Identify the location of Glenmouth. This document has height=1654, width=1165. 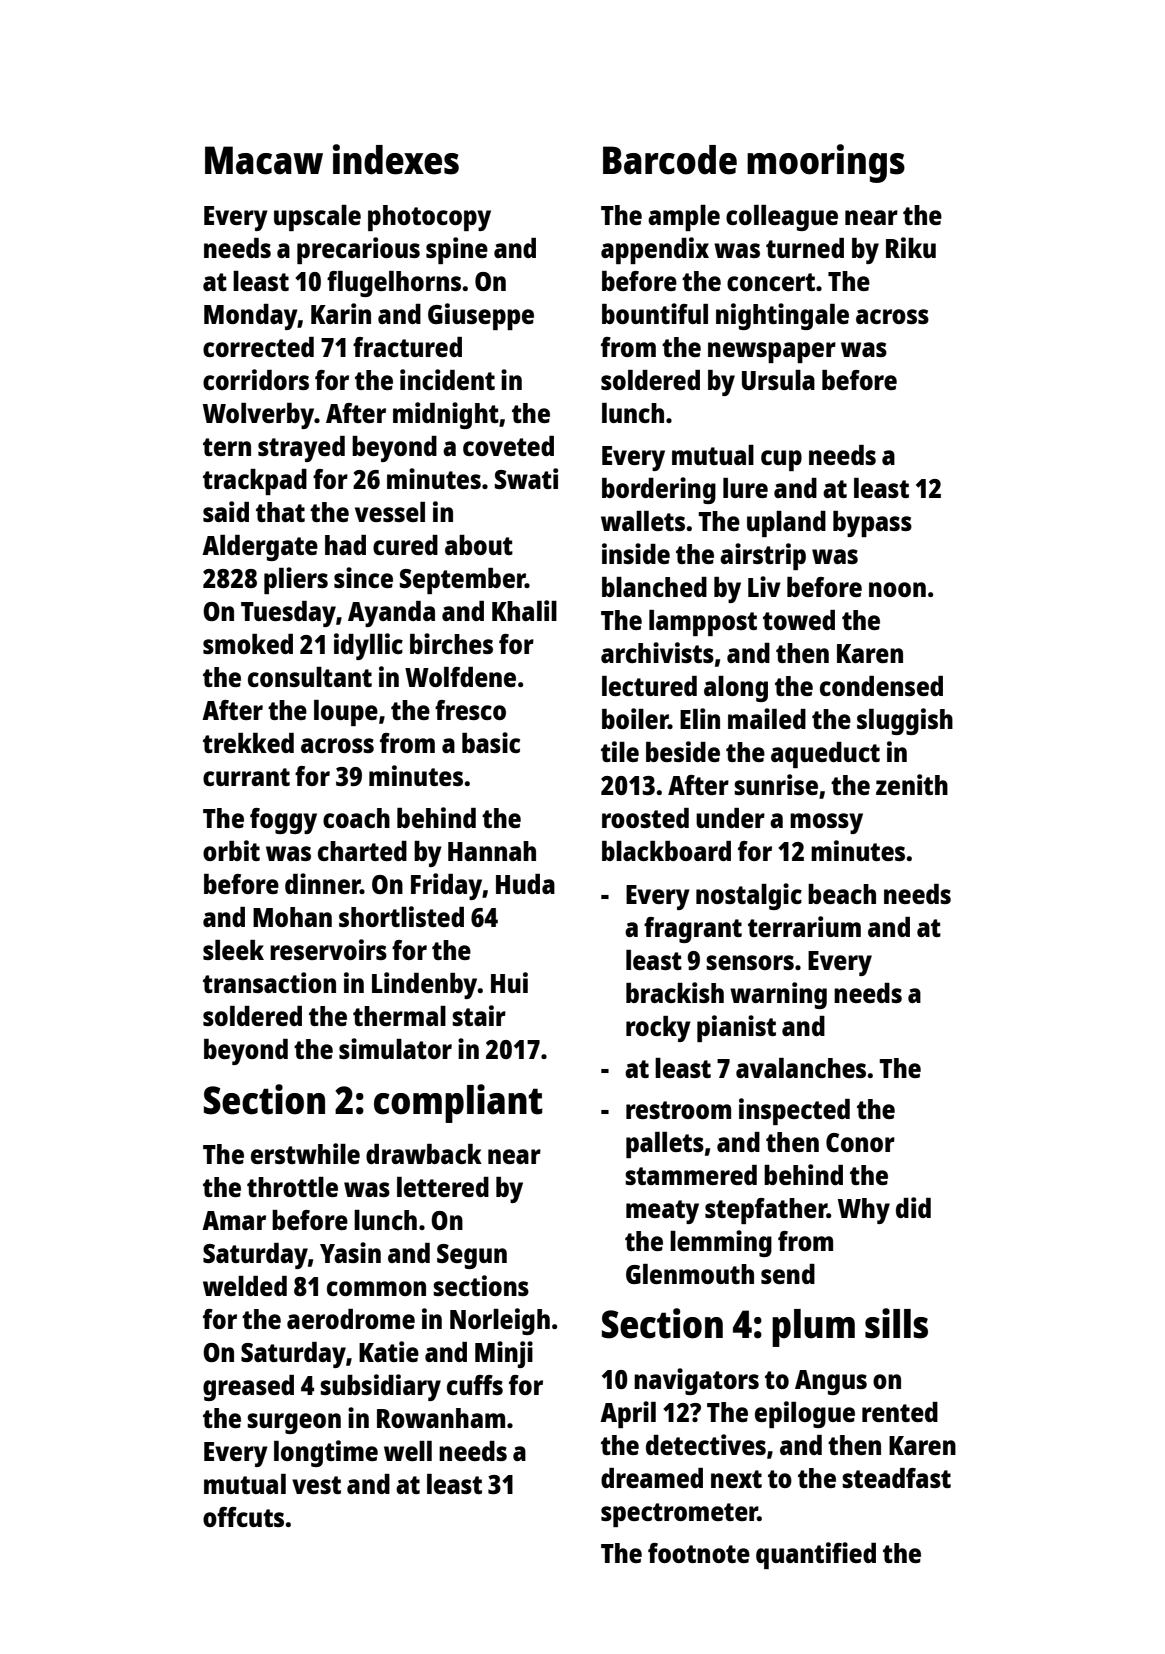
(690, 1274).
